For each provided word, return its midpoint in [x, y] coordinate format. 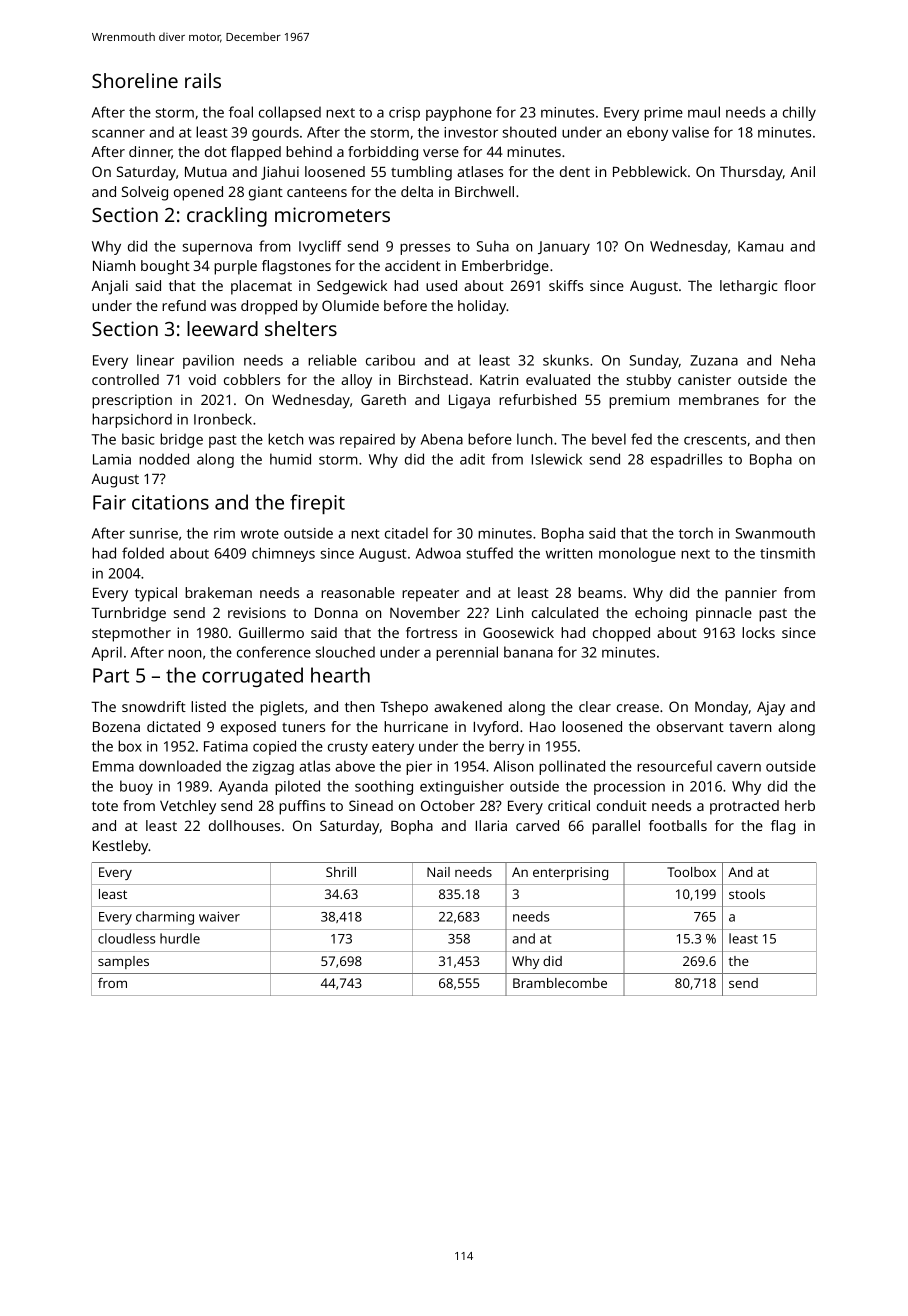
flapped [256, 153]
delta [417, 191]
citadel [406, 533]
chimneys [283, 554]
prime [663, 114]
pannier [751, 594]
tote [105, 806]
